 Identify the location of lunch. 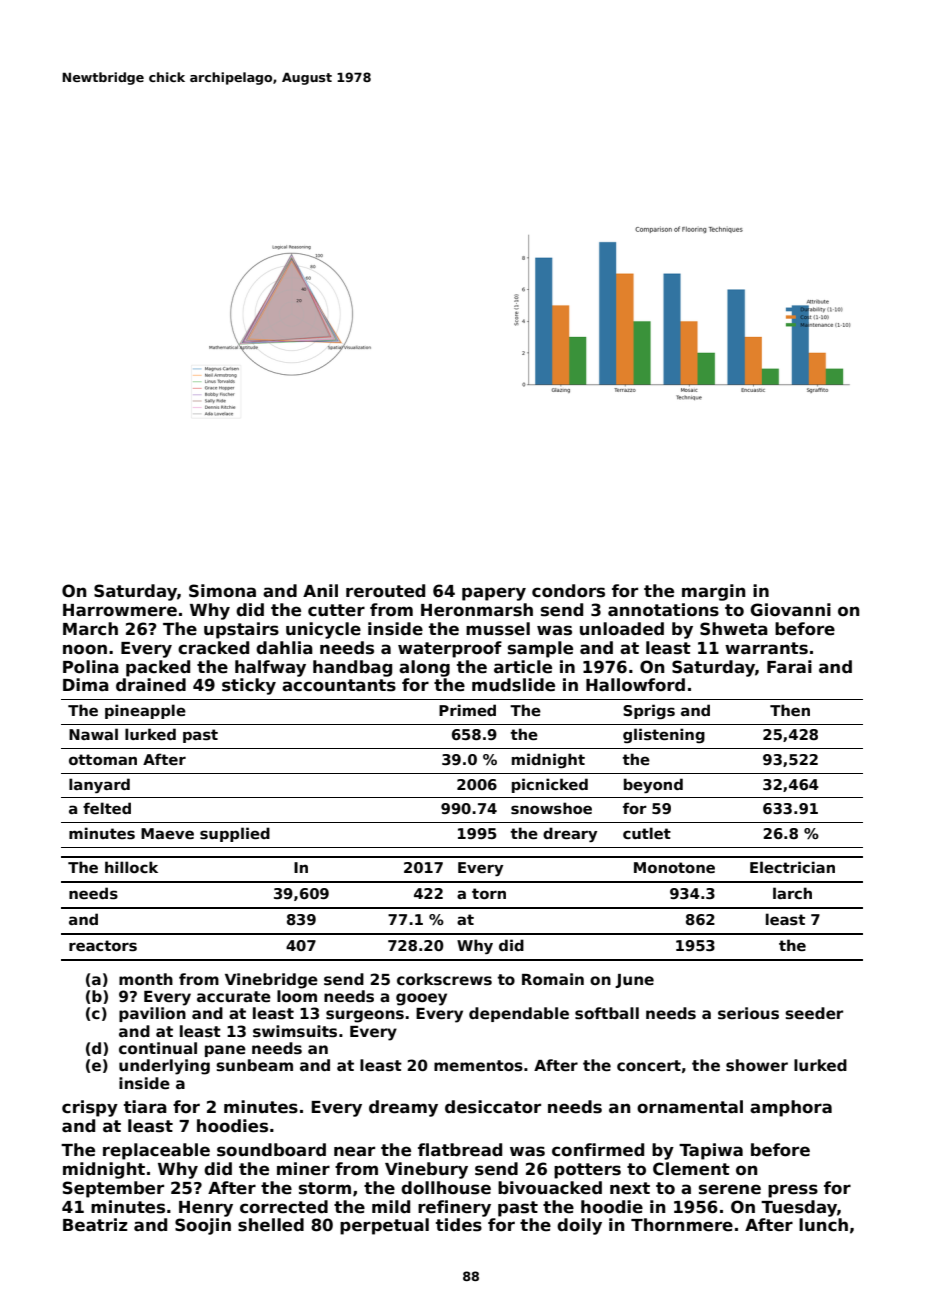
(823, 1225).
